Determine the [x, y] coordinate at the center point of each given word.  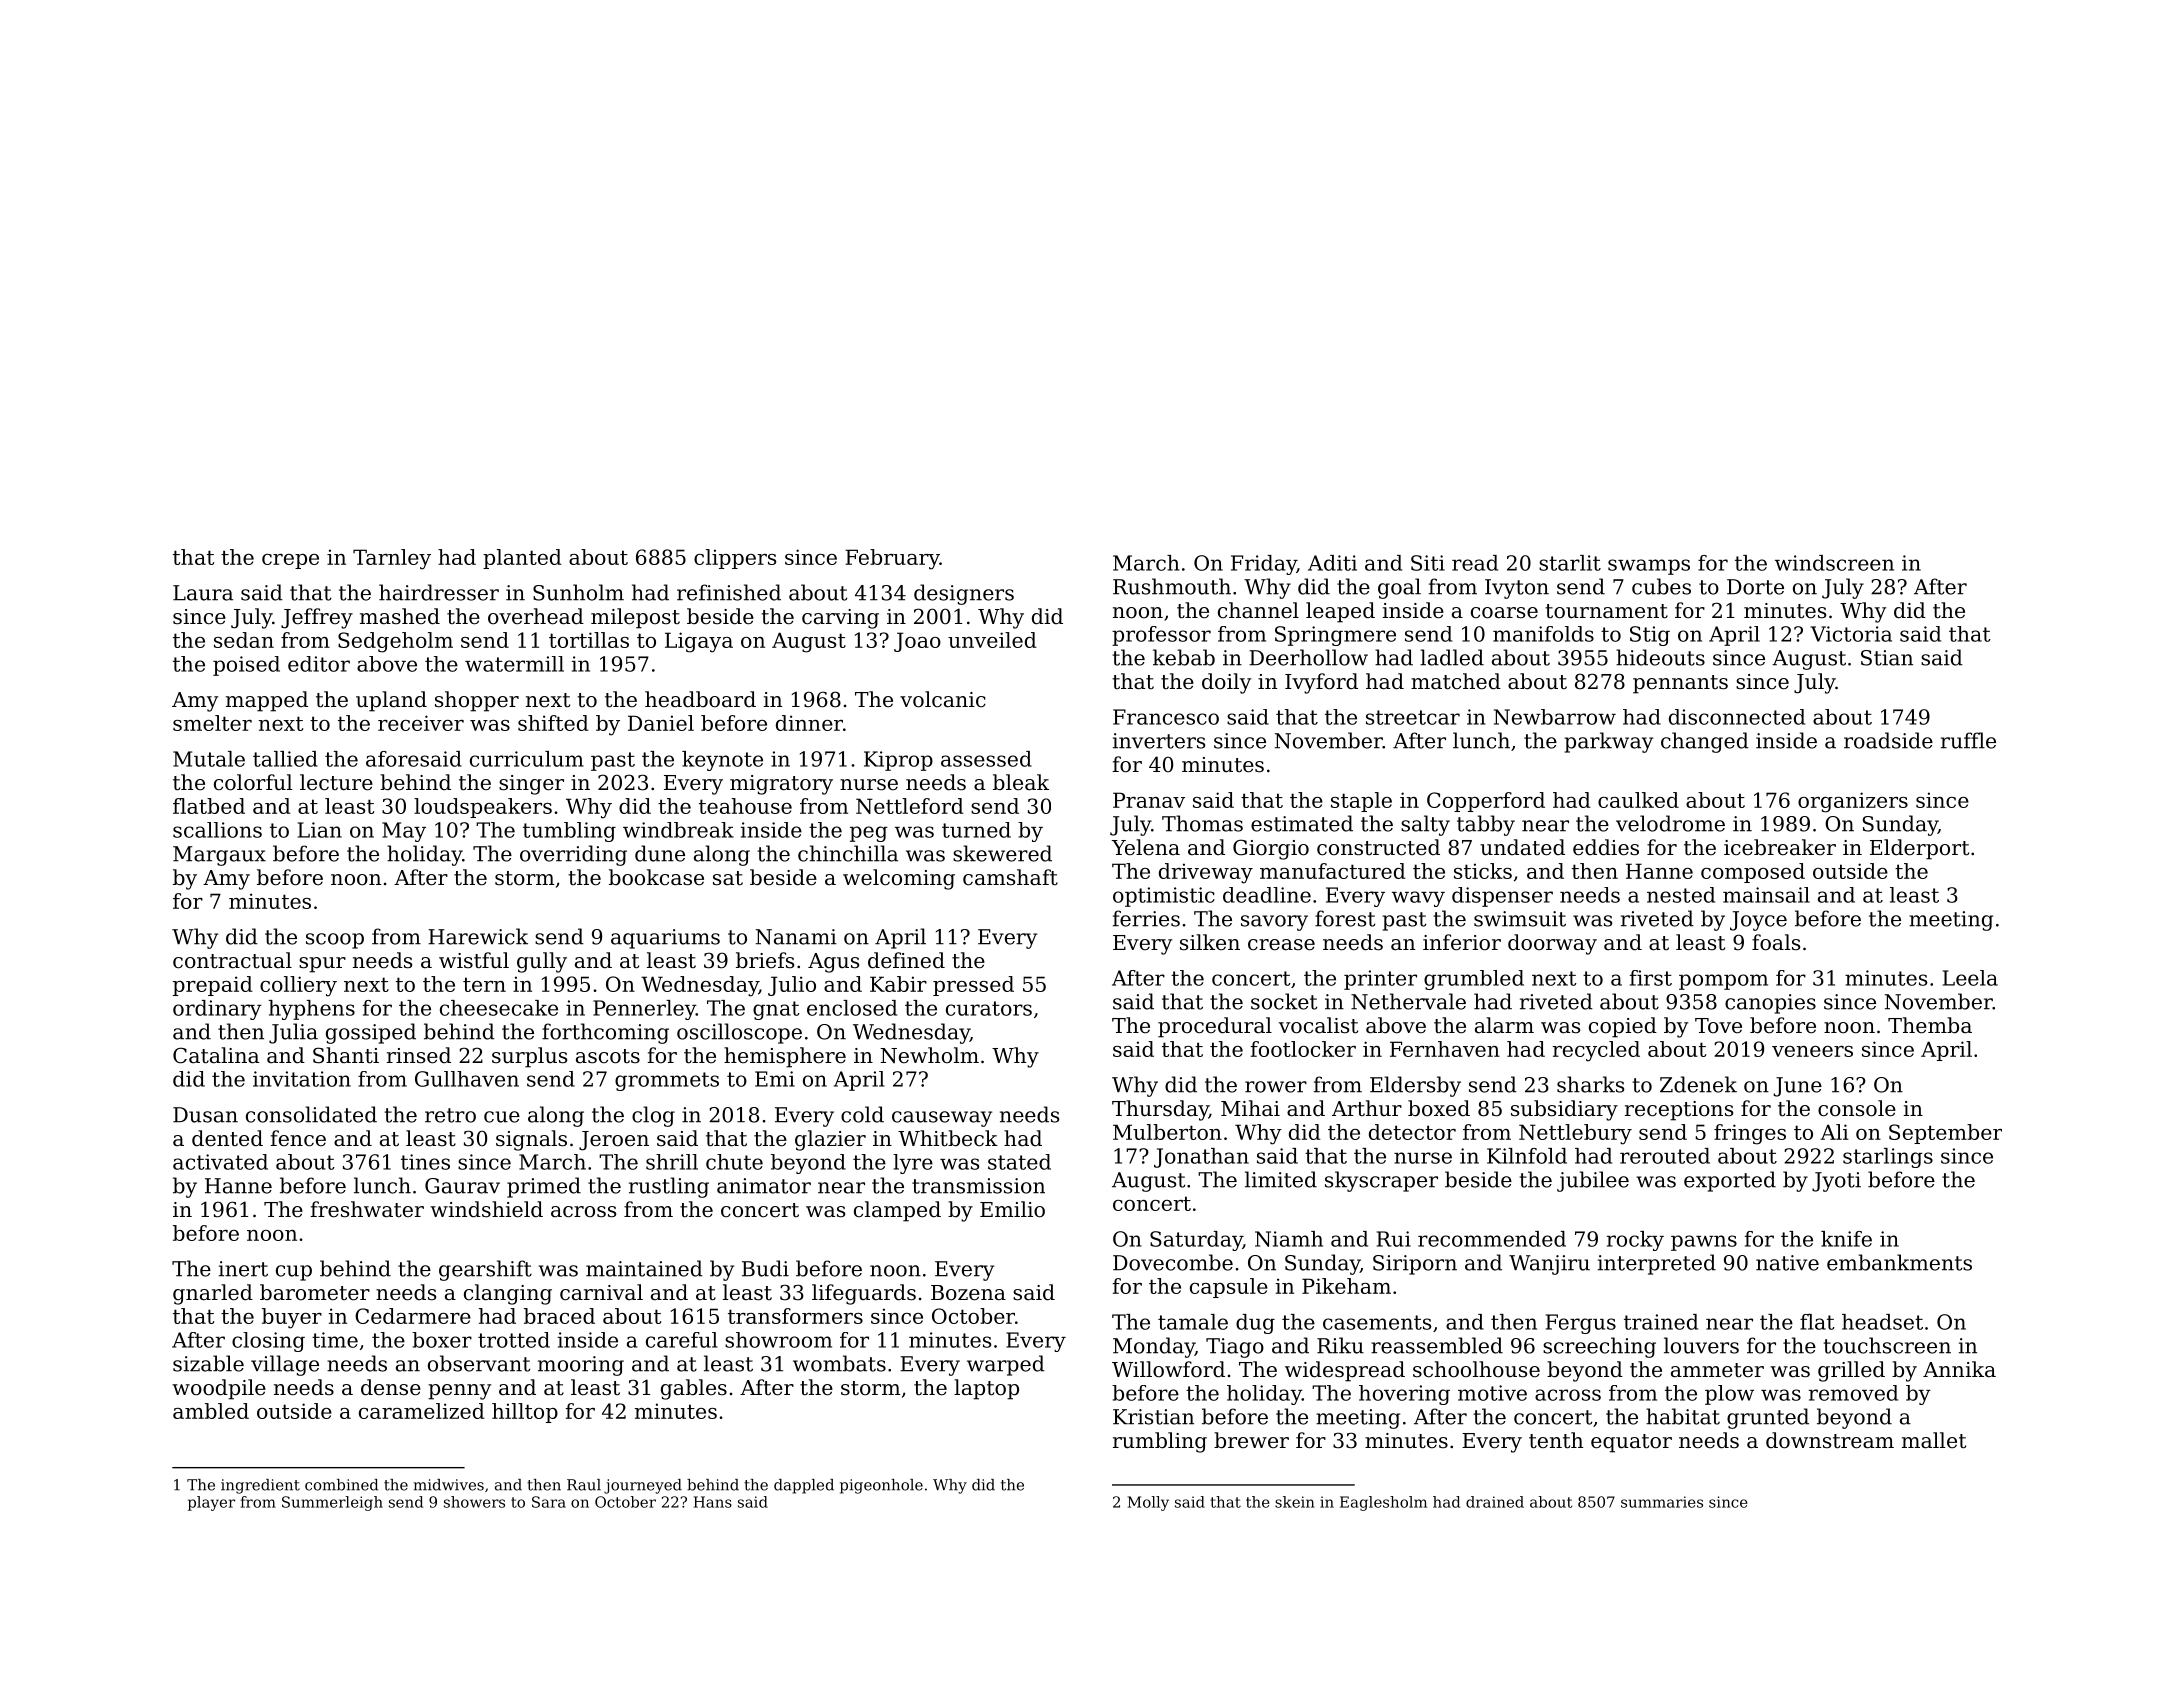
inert [243, 1269]
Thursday [1160, 1110]
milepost [635, 618]
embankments [1899, 1262]
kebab [1184, 657]
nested [1681, 895]
